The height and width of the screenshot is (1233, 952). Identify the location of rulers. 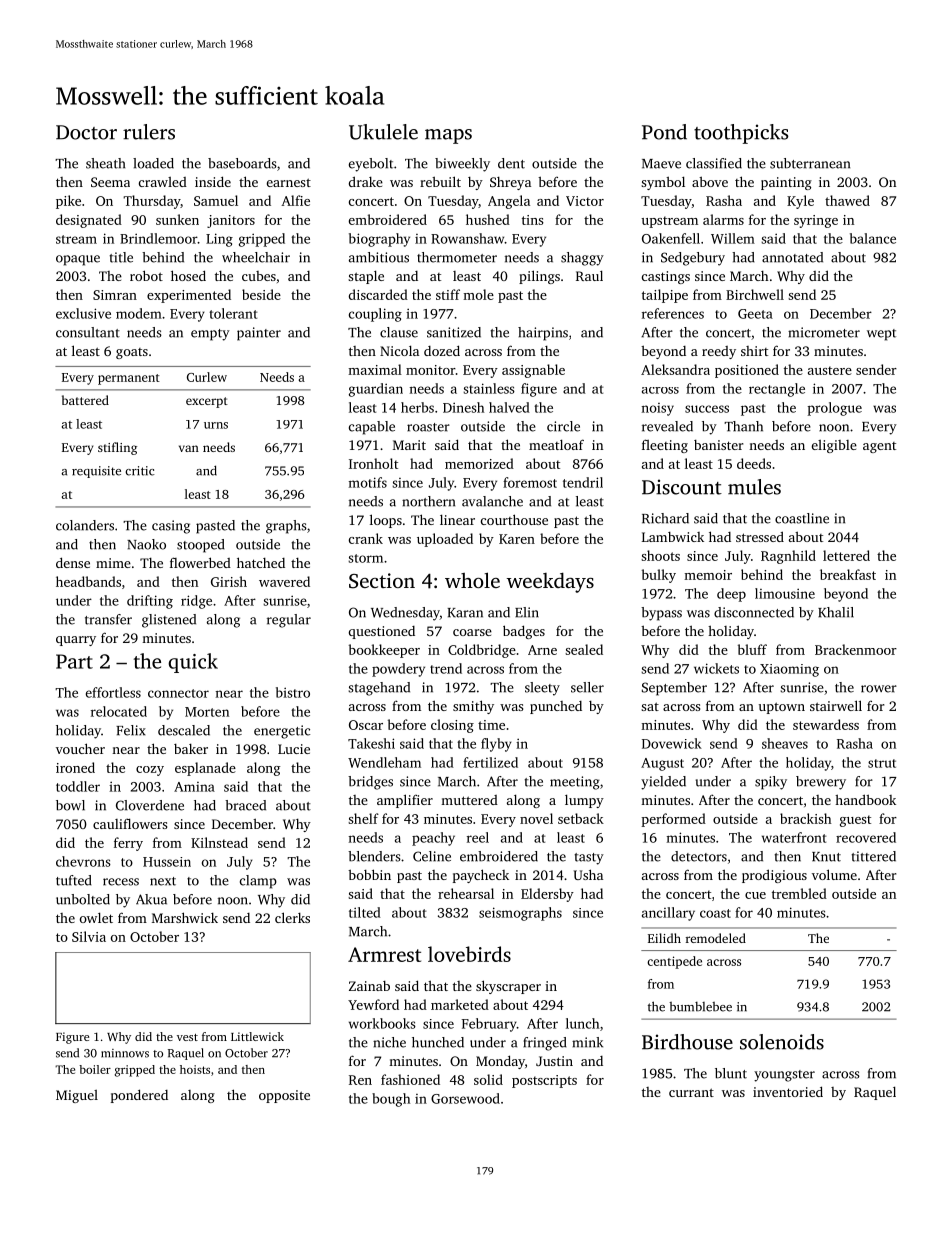
(149, 132).
